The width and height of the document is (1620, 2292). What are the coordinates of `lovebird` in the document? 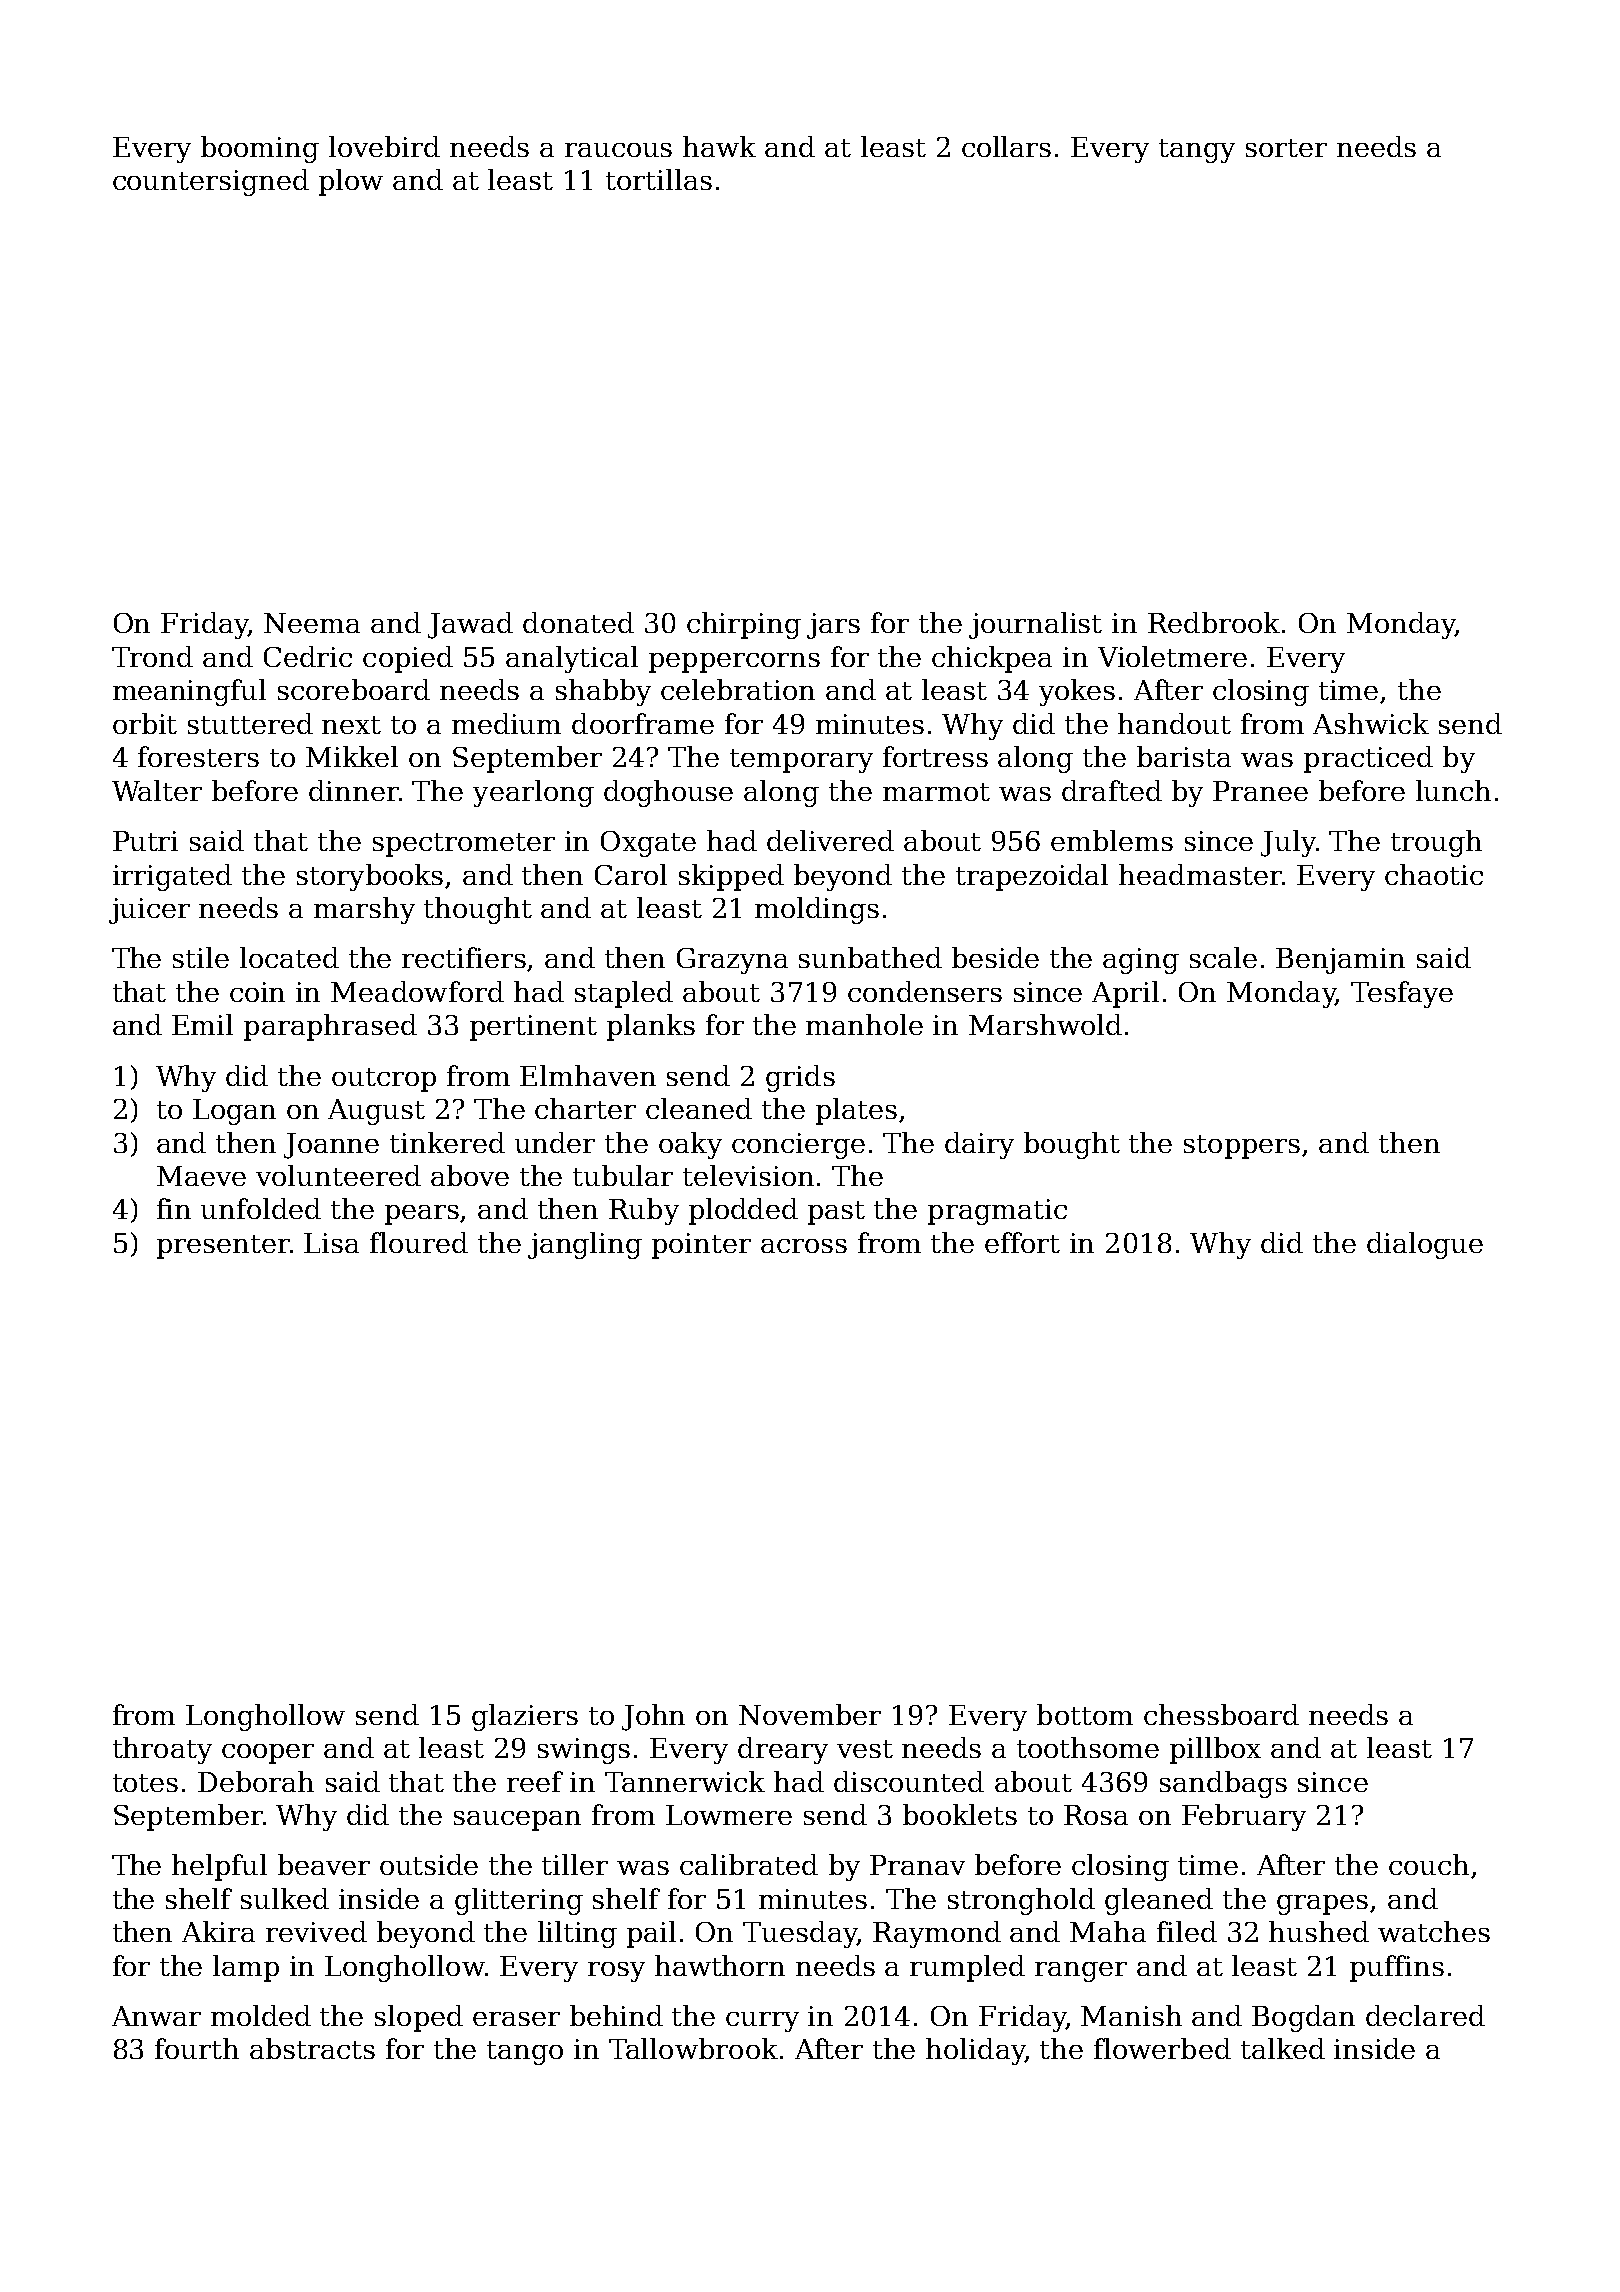 It's located at (384, 146).
